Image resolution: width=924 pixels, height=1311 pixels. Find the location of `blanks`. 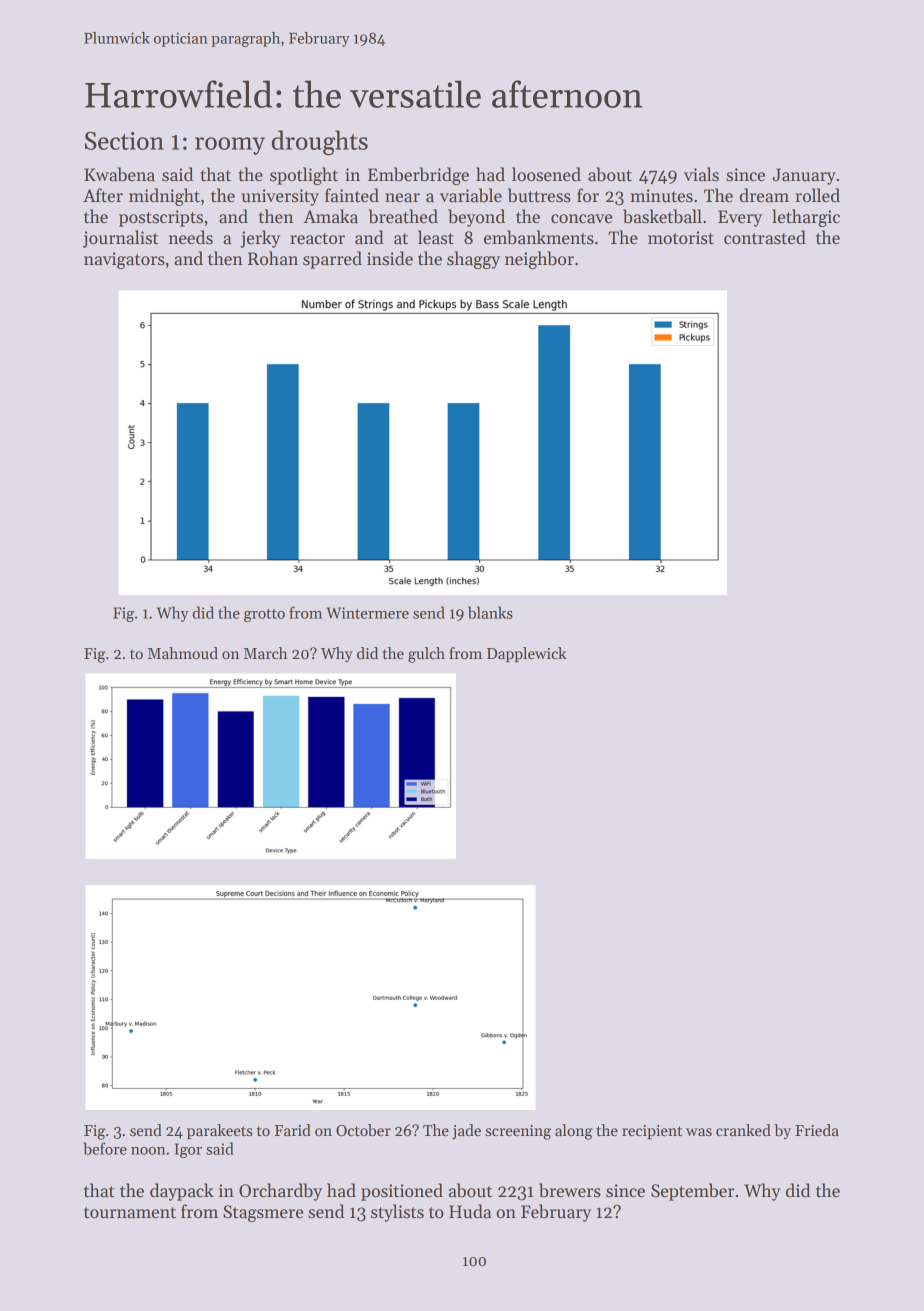

blanks is located at coordinates (490, 612).
